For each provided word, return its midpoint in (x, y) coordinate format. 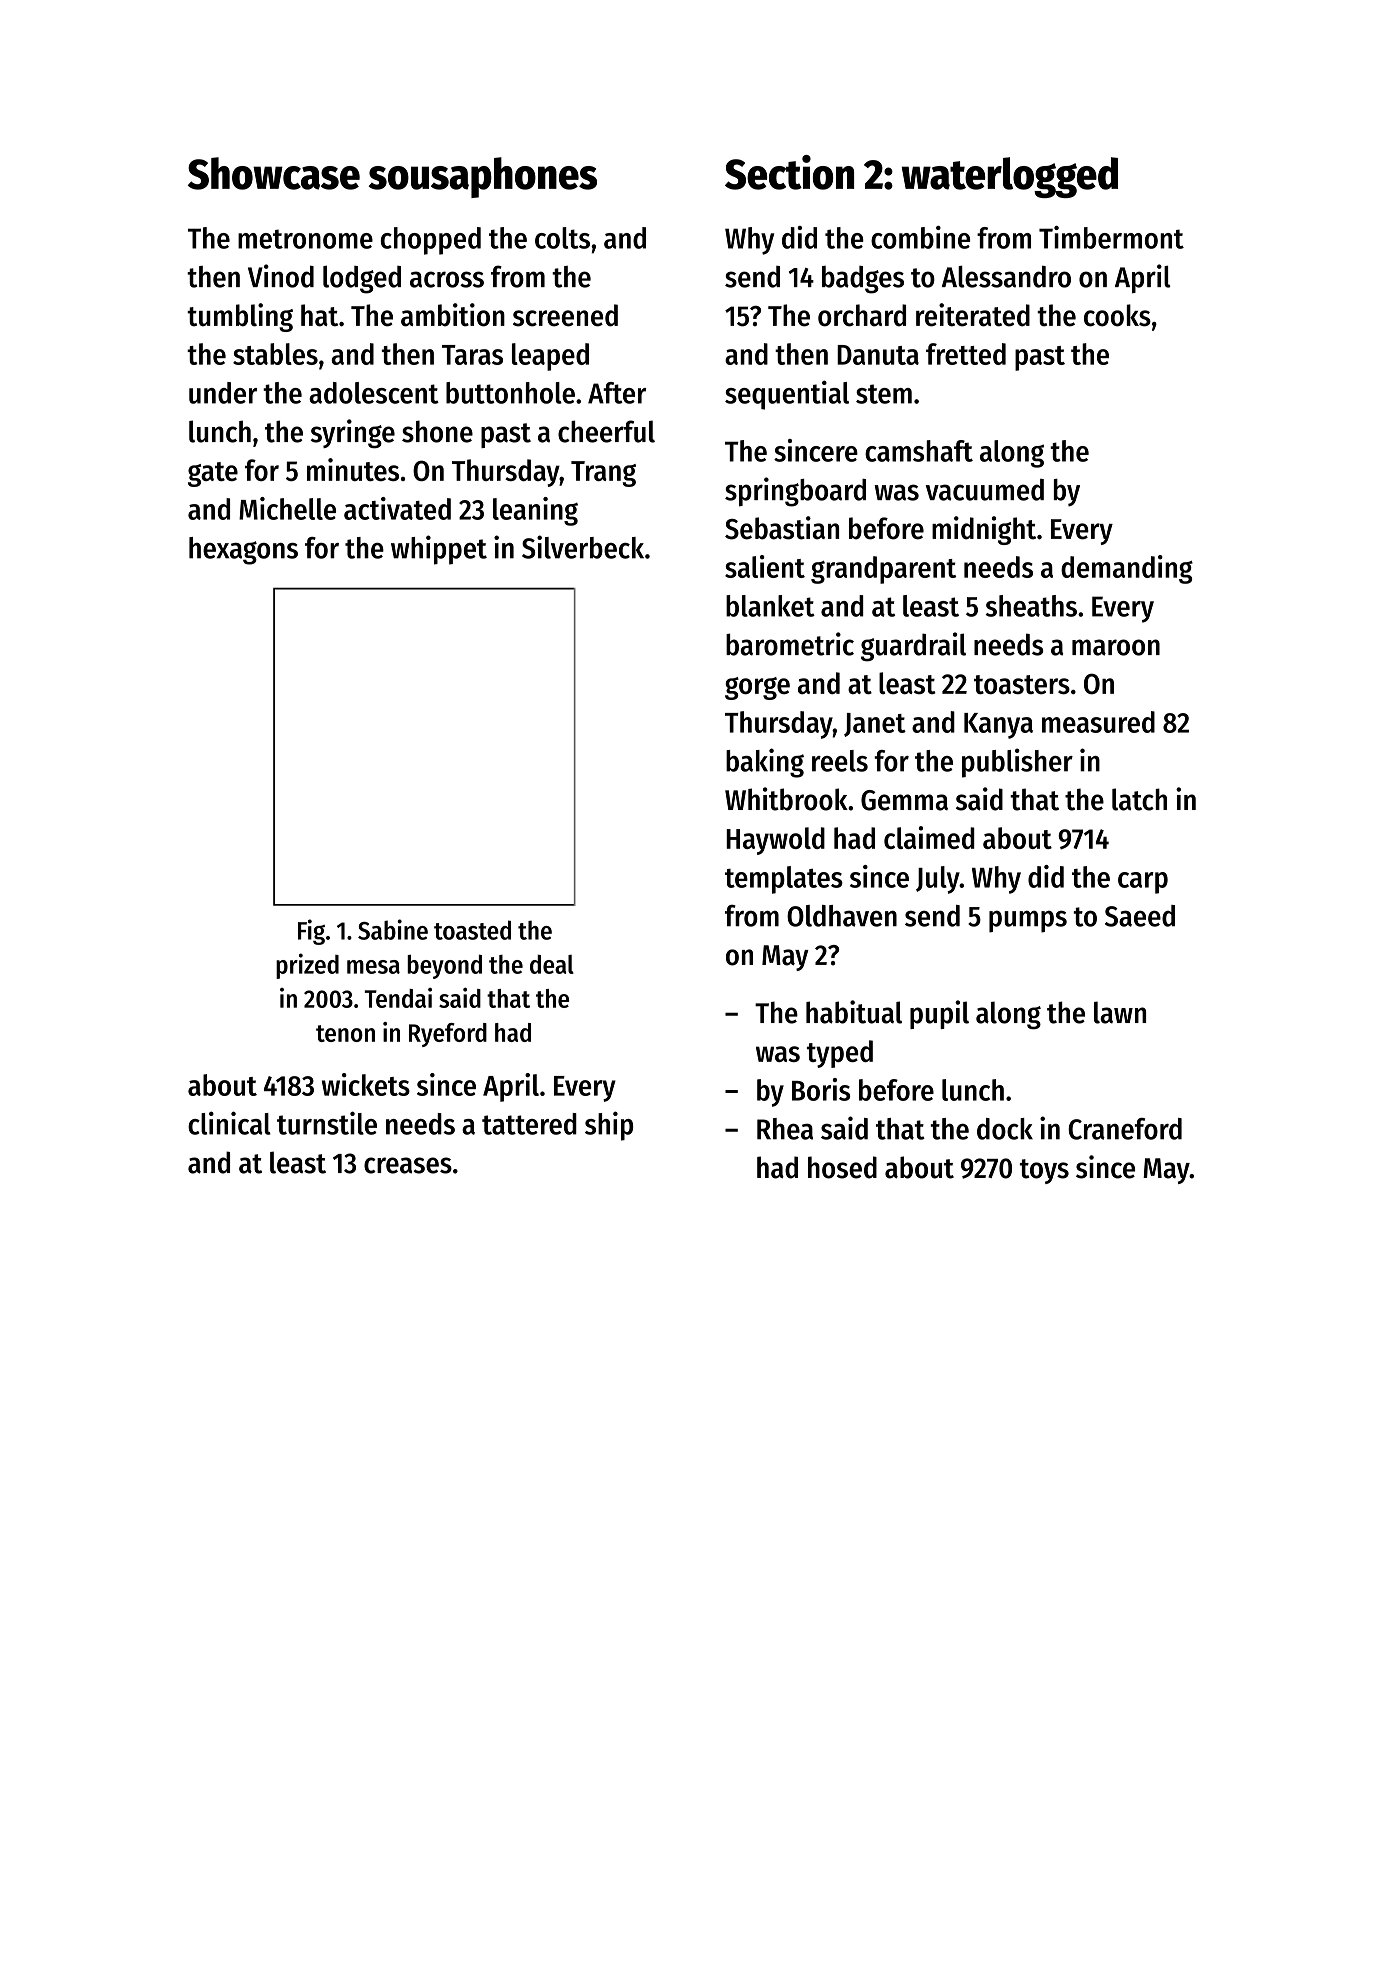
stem (884, 394)
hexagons (243, 551)
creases (408, 1165)
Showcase (274, 173)
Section (789, 172)
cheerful (606, 431)
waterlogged (1010, 177)
